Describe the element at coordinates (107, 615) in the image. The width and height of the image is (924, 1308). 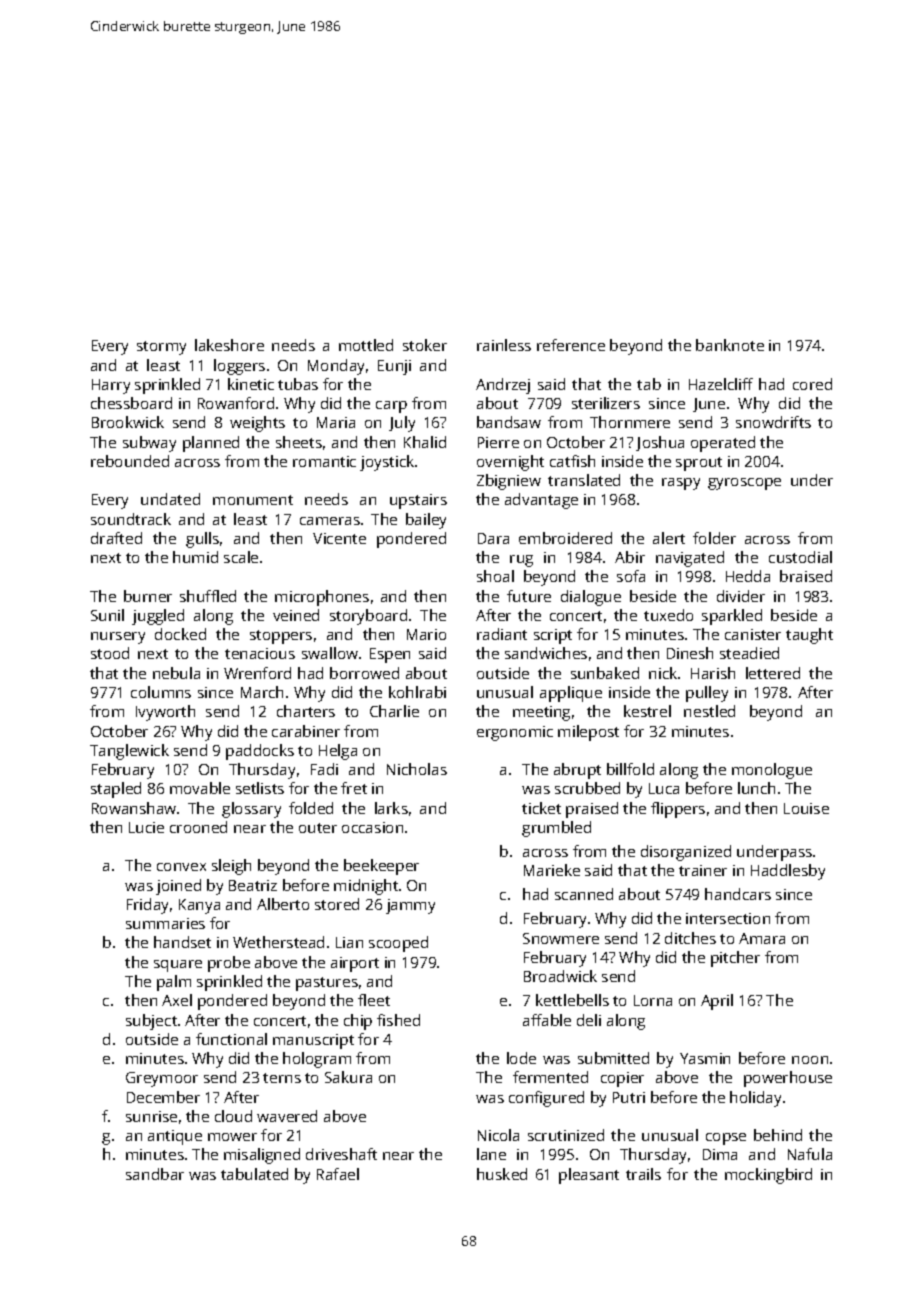
I see `Sunil` at that location.
